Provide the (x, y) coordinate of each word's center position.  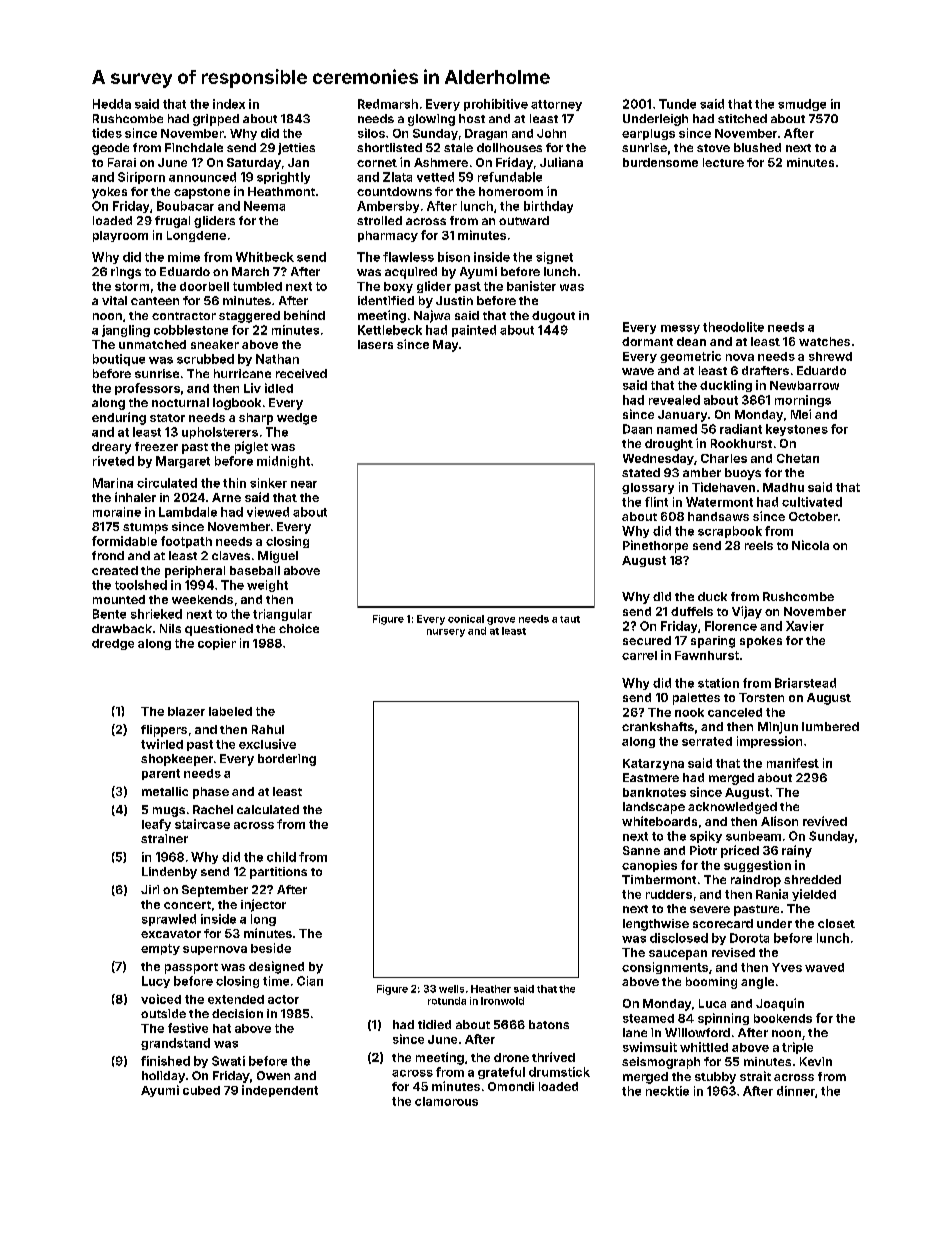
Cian (310, 981)
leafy (156, 825)
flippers (164, 731)
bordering (287, 760)
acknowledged (732, 808)
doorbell (204, 286)
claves (231, 555)
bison (454, 257)
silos (371, 133)
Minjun (778, 728)
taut (570, 619)
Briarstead (805, 683)
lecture (723, 162)
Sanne (641, 850)
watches (824, 341)
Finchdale (194, 147)
